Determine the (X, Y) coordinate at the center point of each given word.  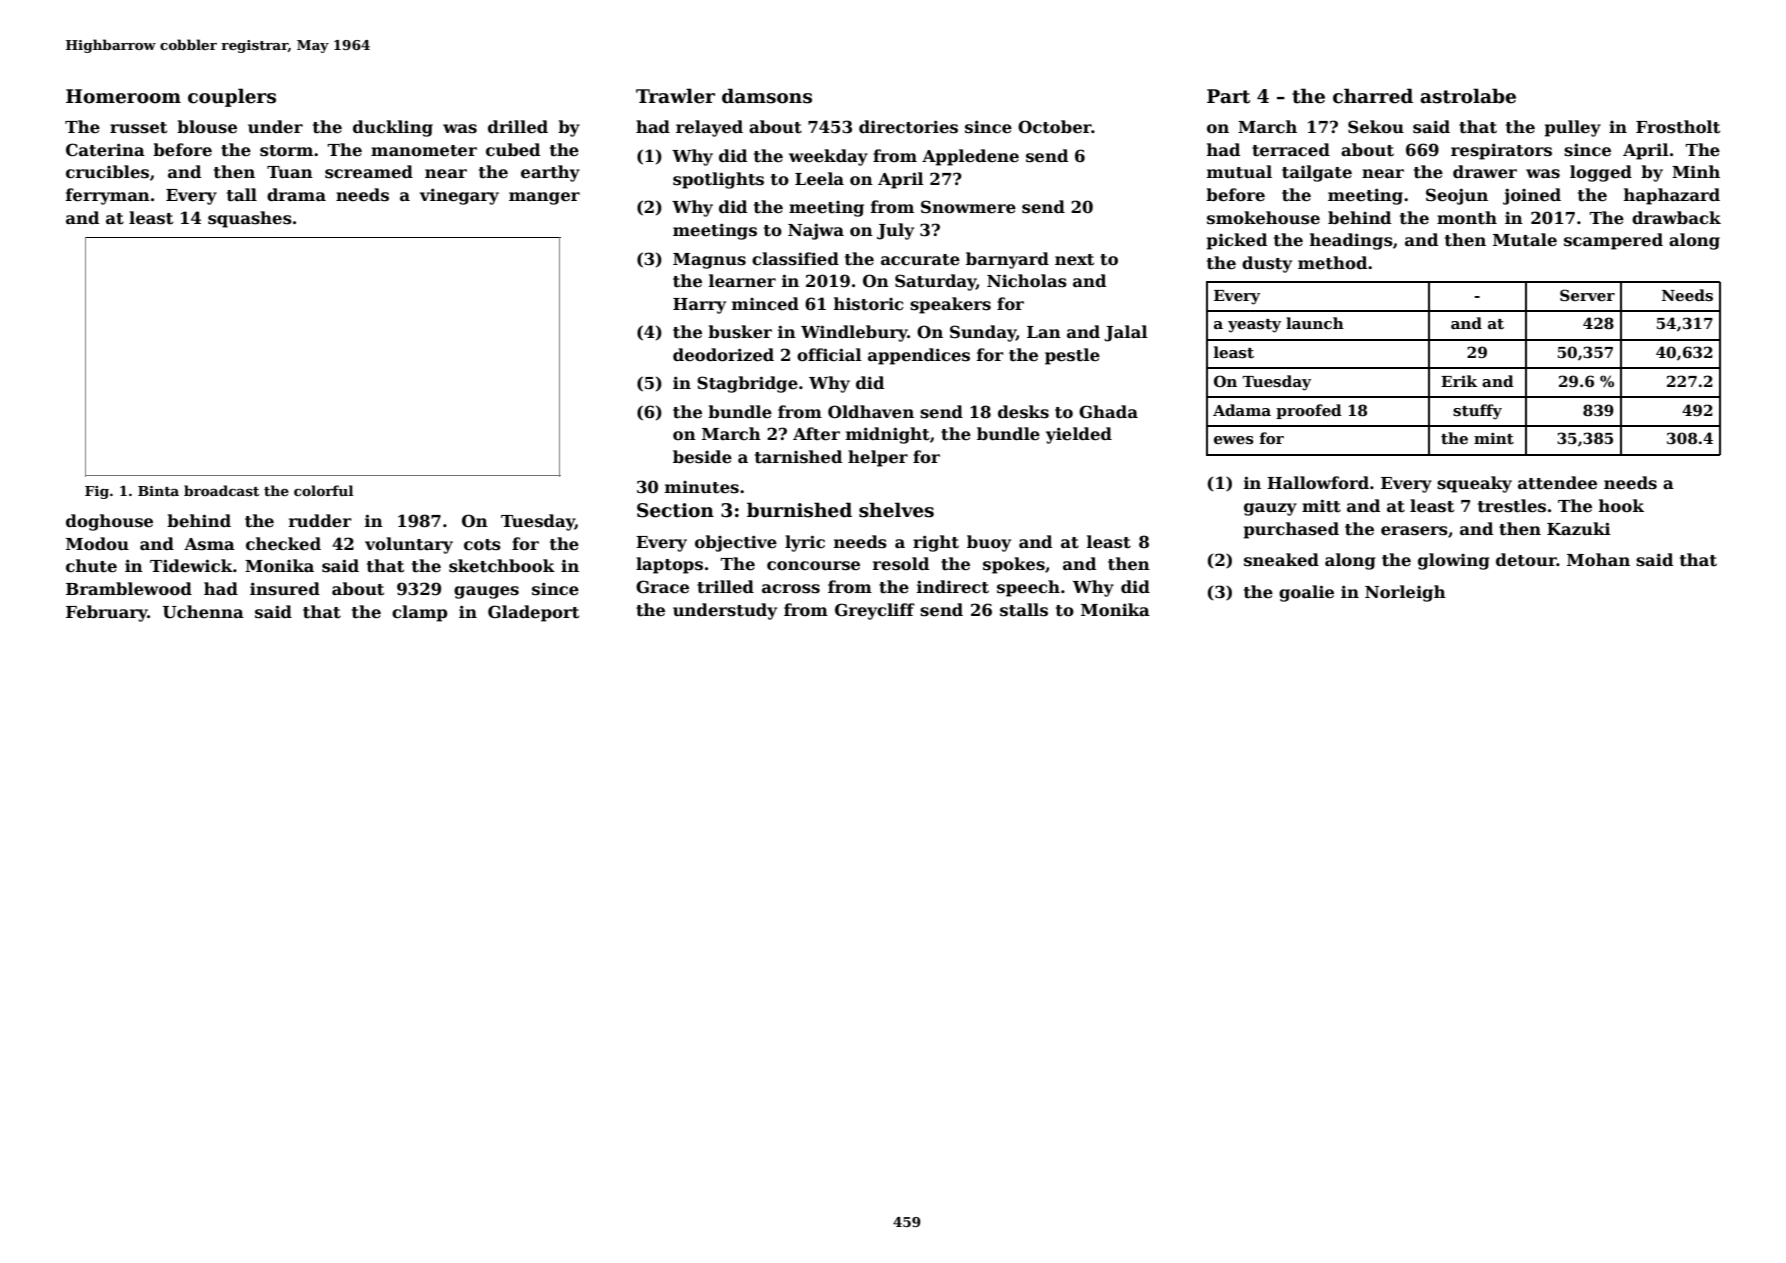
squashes (250, 219)
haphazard (1672, 196)
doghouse (109, 522)
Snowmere (968, 207)
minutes (702, 487)
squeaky (1474, 484)
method (1332, 263)
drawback (1676, 218)
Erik (1459, 381)
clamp (420, 613)
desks (1023, 412)
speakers (950, 305)
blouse (207, 127)
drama (296, 194)
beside (702, 457)
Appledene (970, 157)
